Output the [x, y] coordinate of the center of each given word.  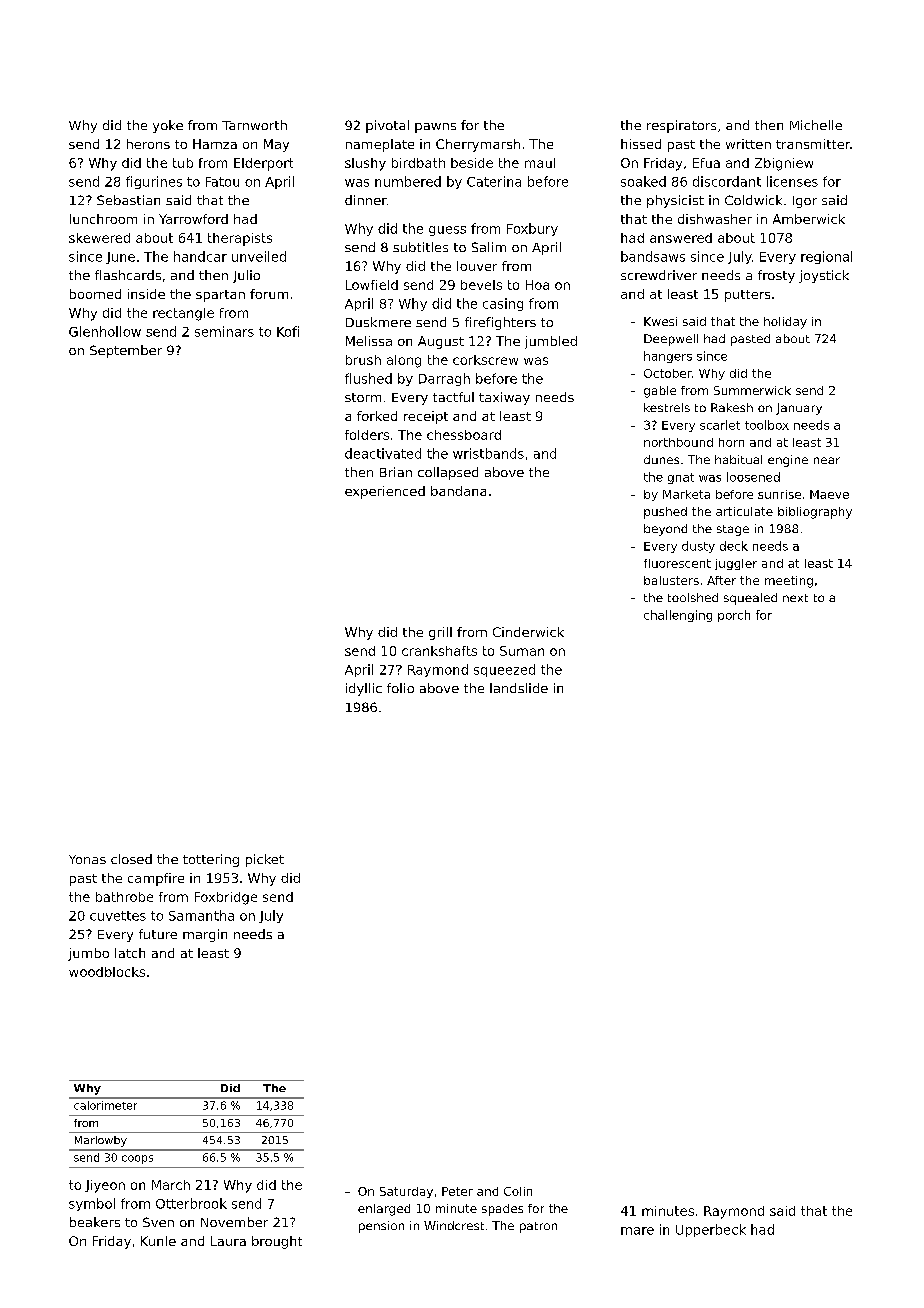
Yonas [87, 859]
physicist [675, 201]
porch [734, 616]
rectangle [183, 314]
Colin [518, 1191]
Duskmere [378, 322]
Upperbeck [711, 1230]
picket [265, 860]
